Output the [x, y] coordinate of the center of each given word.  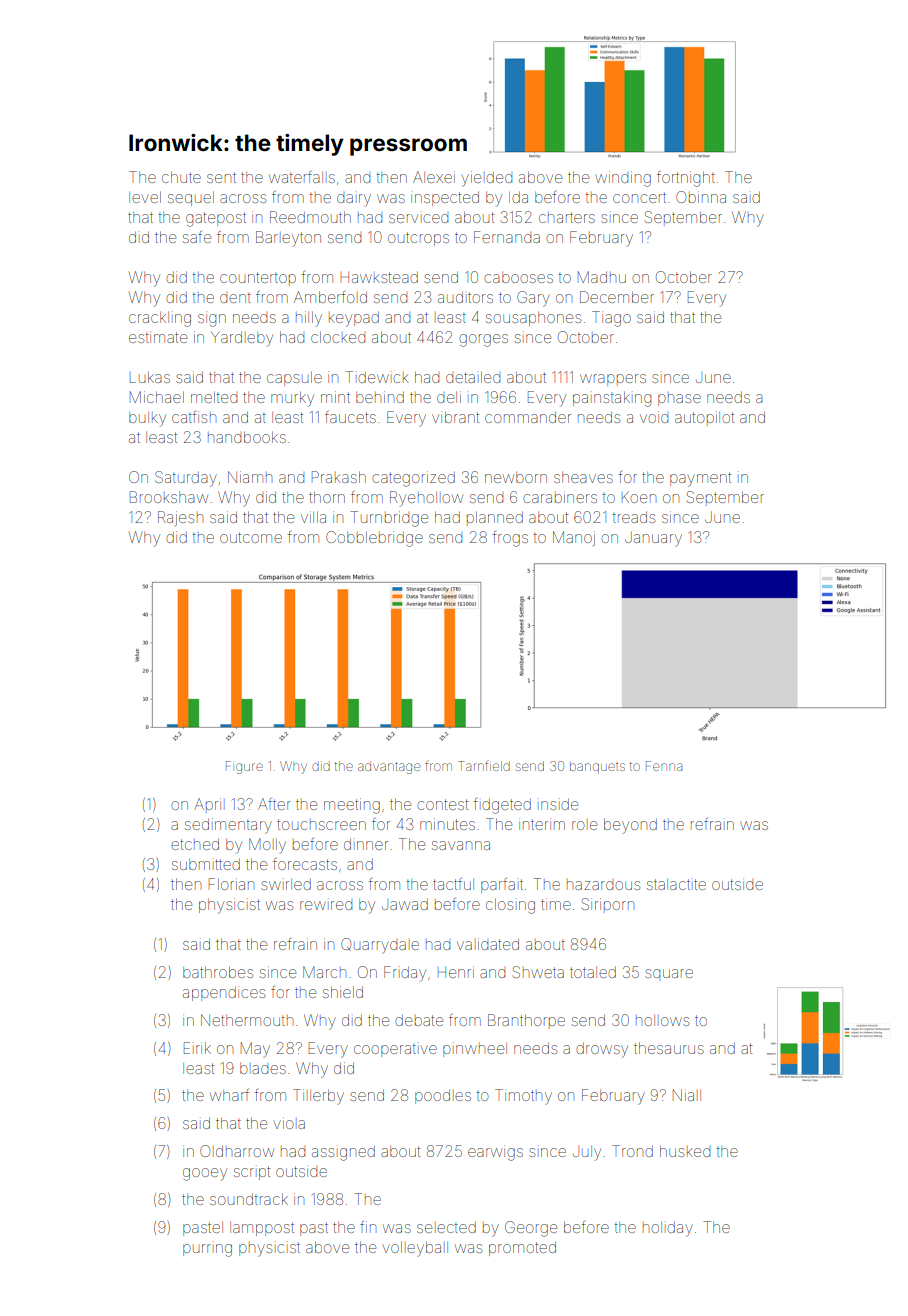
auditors [465, 297]
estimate [158, 337]
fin [368, 1227]
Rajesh [180, 518]
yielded [487, 179]
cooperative [395, 1050]
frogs [510, 539]
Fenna [664, 766]
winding [623, 179]
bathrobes [218, 972]
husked [685, 1151]
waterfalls [302, 177]
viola [289, 1123]
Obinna [701, 197]
